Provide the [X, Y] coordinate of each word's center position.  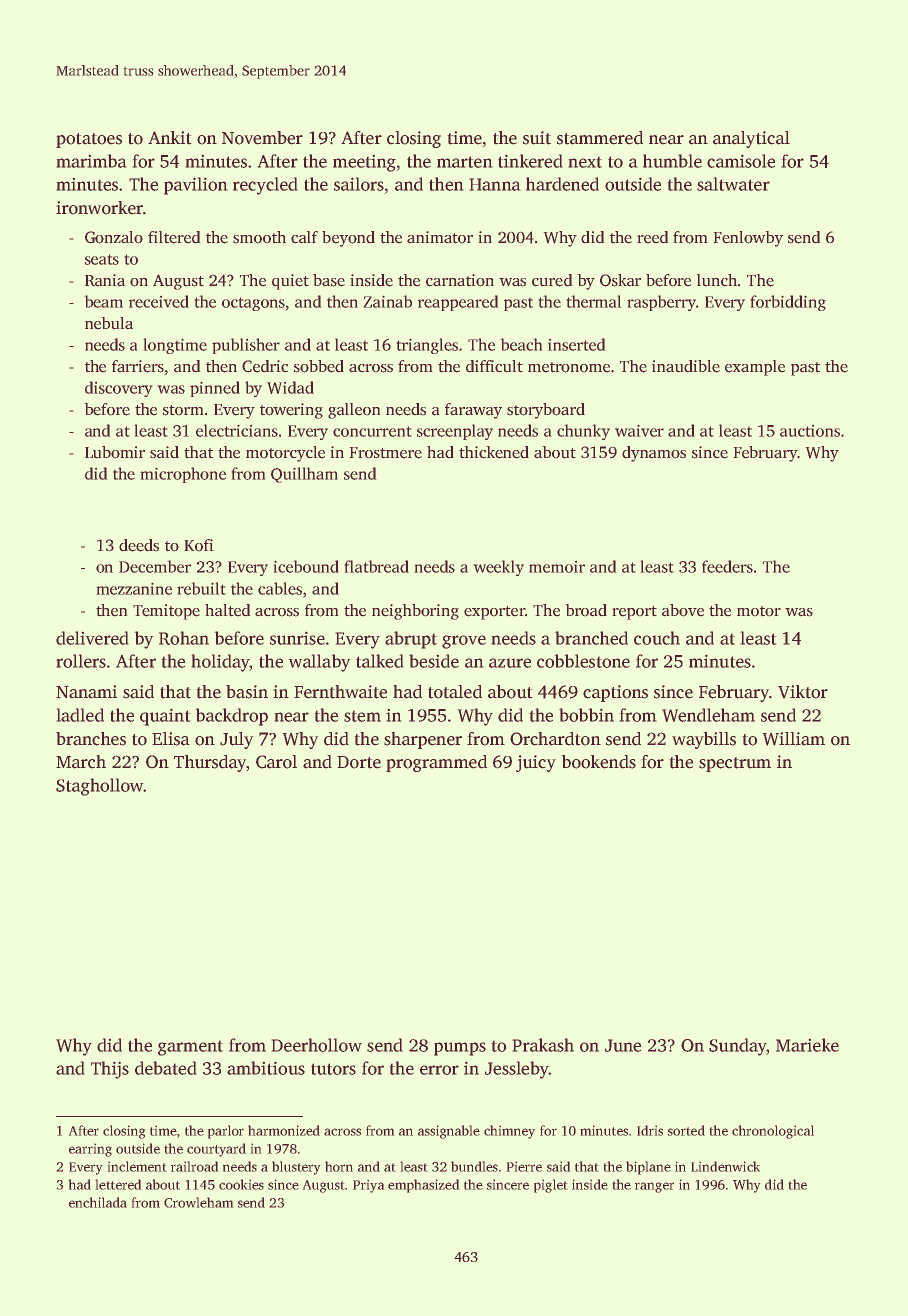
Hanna [495, 184]
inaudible [686, 366]
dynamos [654, 454]
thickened [494, 452]
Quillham [304, 475]
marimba [91, 161]
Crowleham [198, 1202]
